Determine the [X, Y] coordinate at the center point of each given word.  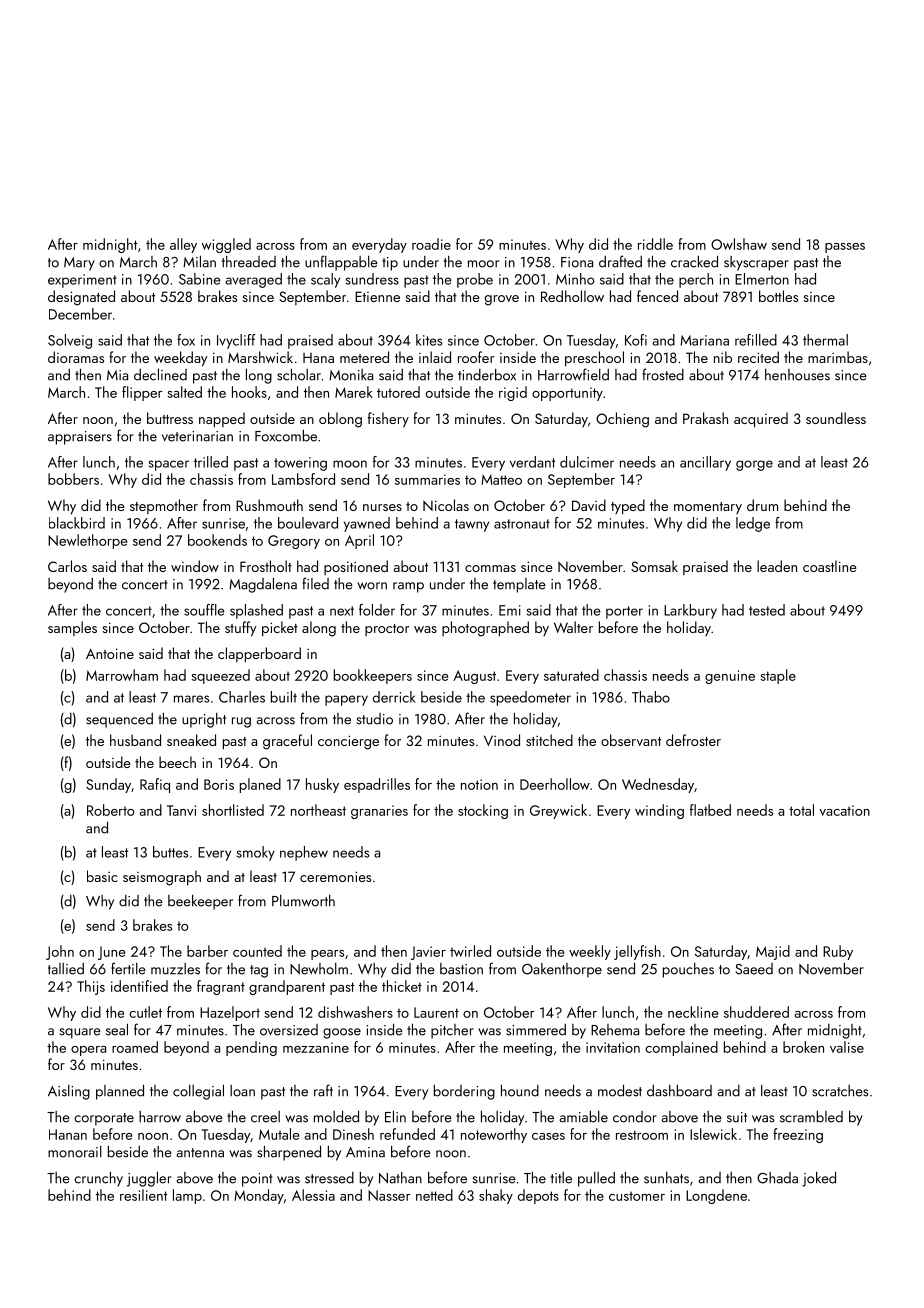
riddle [655, 244]
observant [631, 740]
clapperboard [259, 654]
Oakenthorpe [562, 970]
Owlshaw [739, 244]
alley [183, 245]
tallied [66, 969]
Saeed [754, 969]
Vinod [502, 740]
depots [538, 1196]
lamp [187, 1196]
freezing [798, 1135]
